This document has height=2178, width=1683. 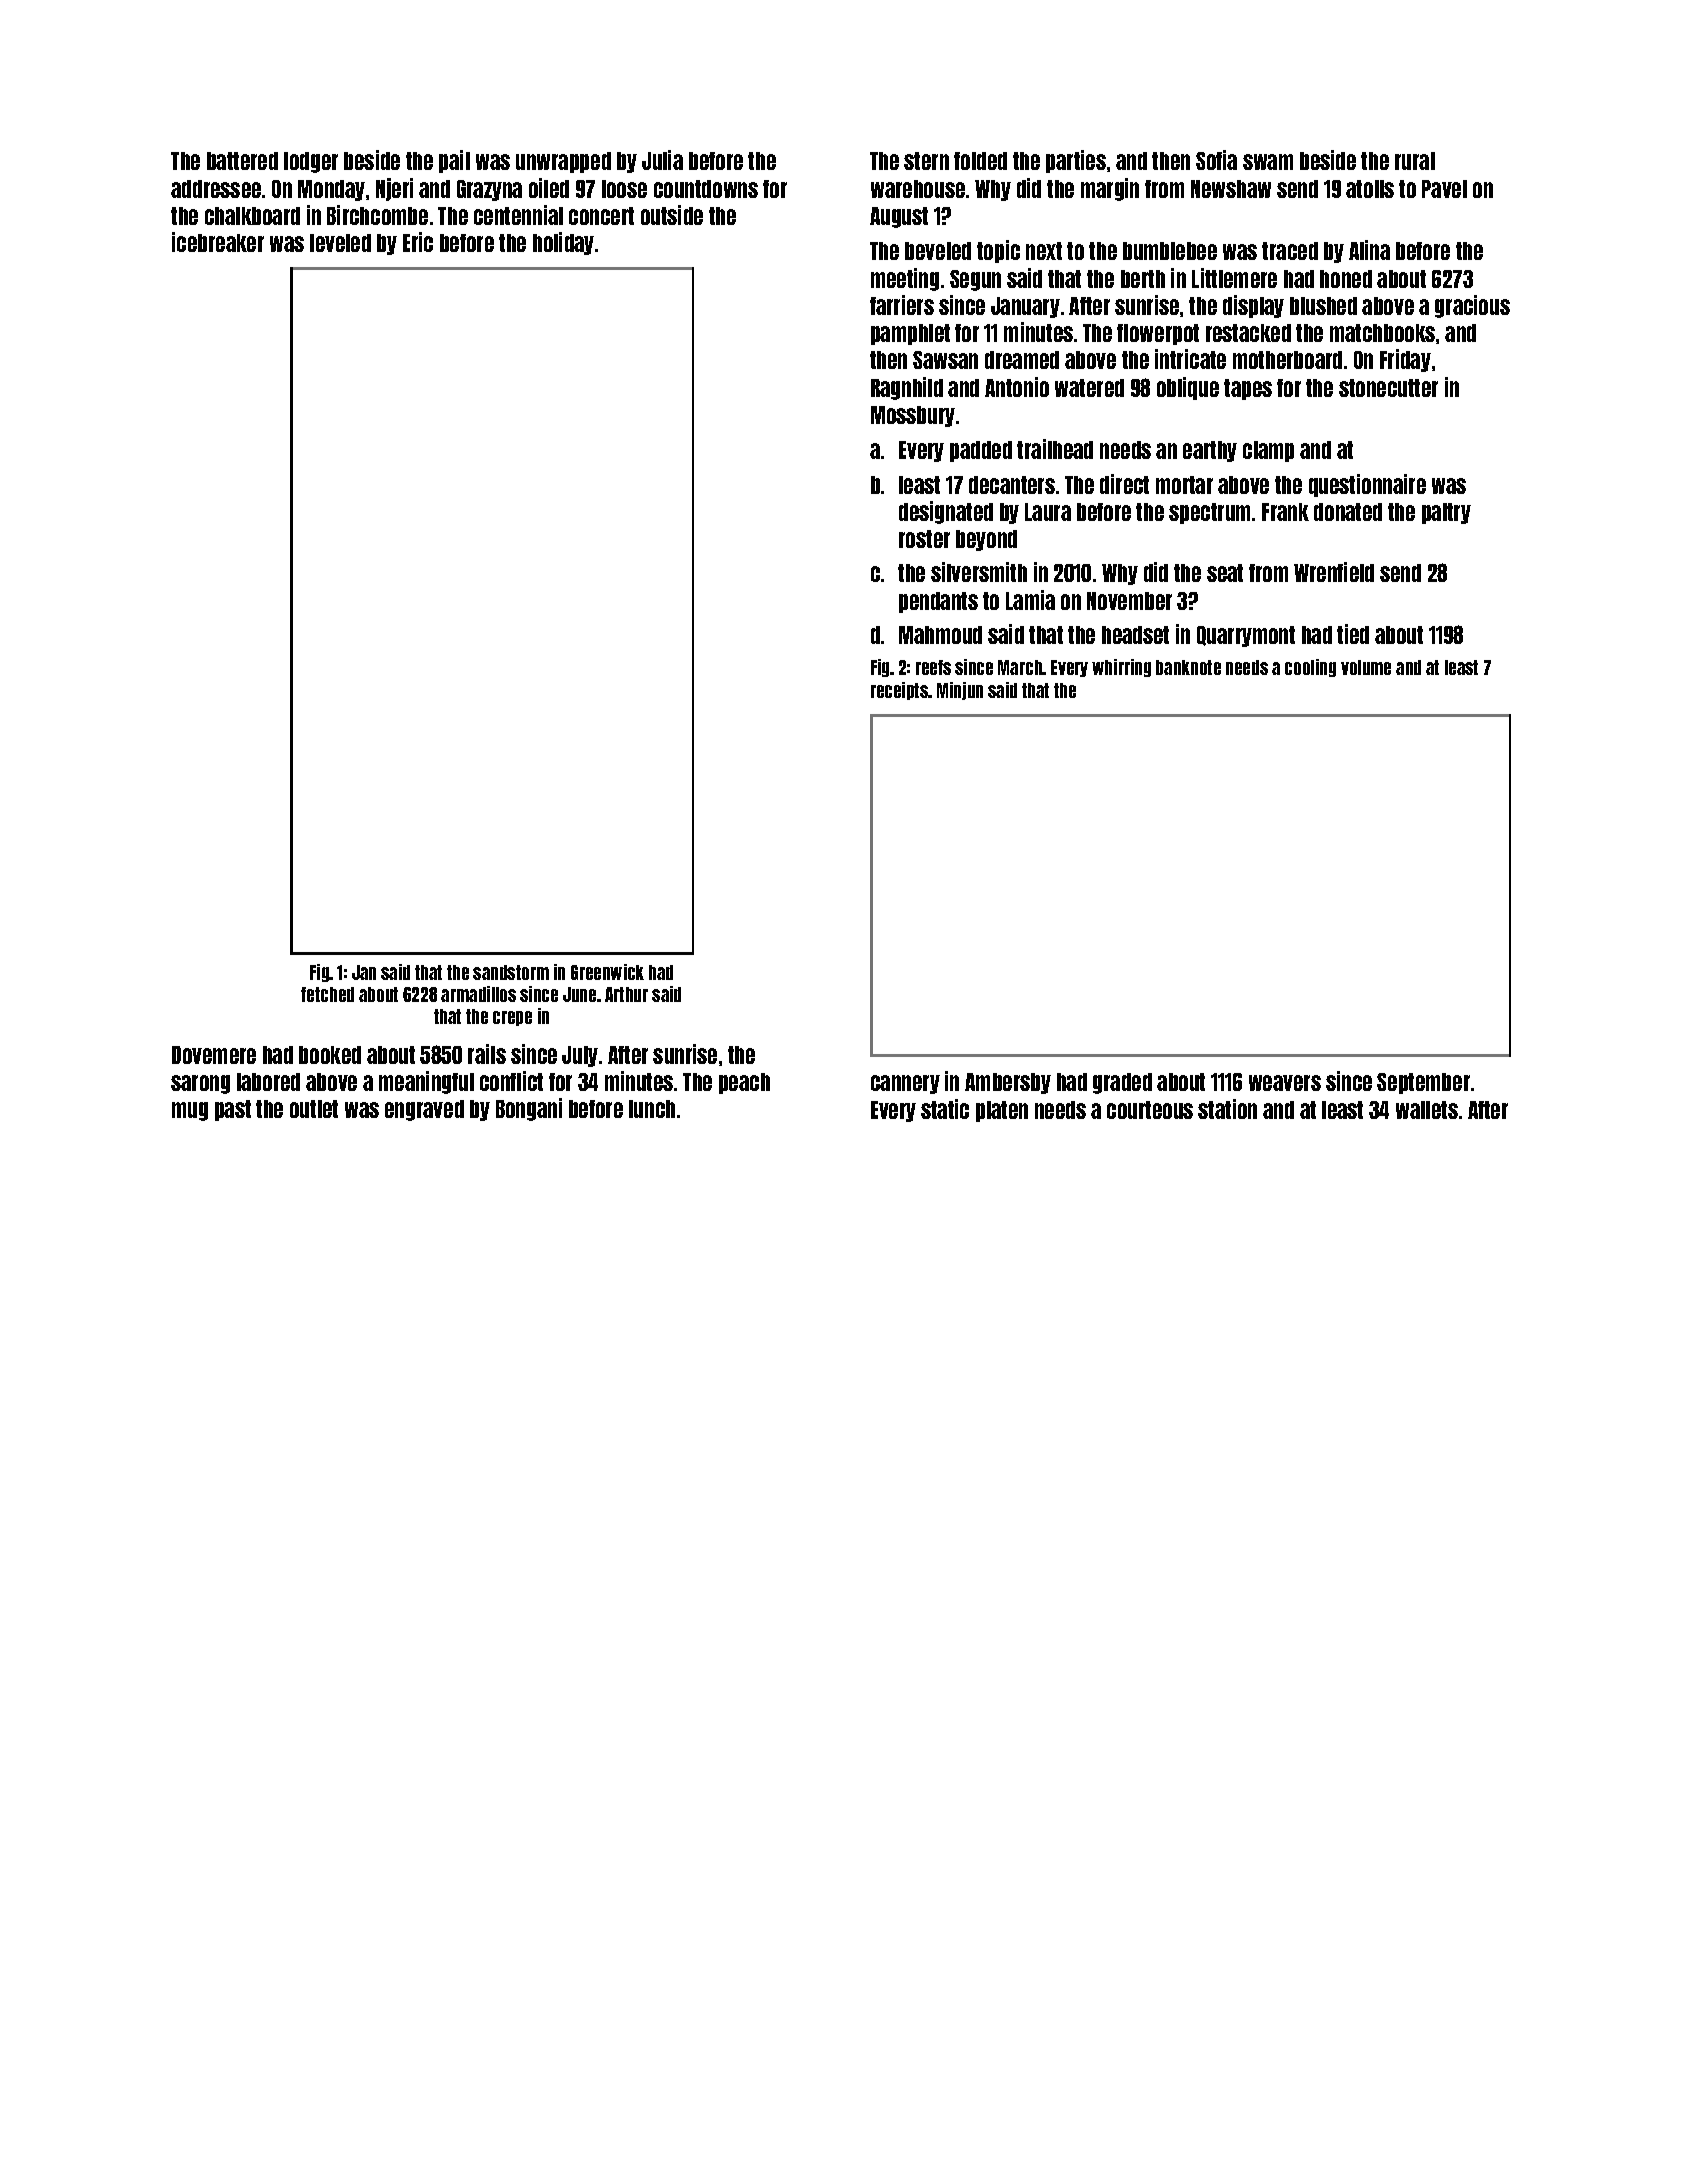 What do you see at coordinates (418, 242) in the document?
I see `Eric` at bounding box center [418, 242].
